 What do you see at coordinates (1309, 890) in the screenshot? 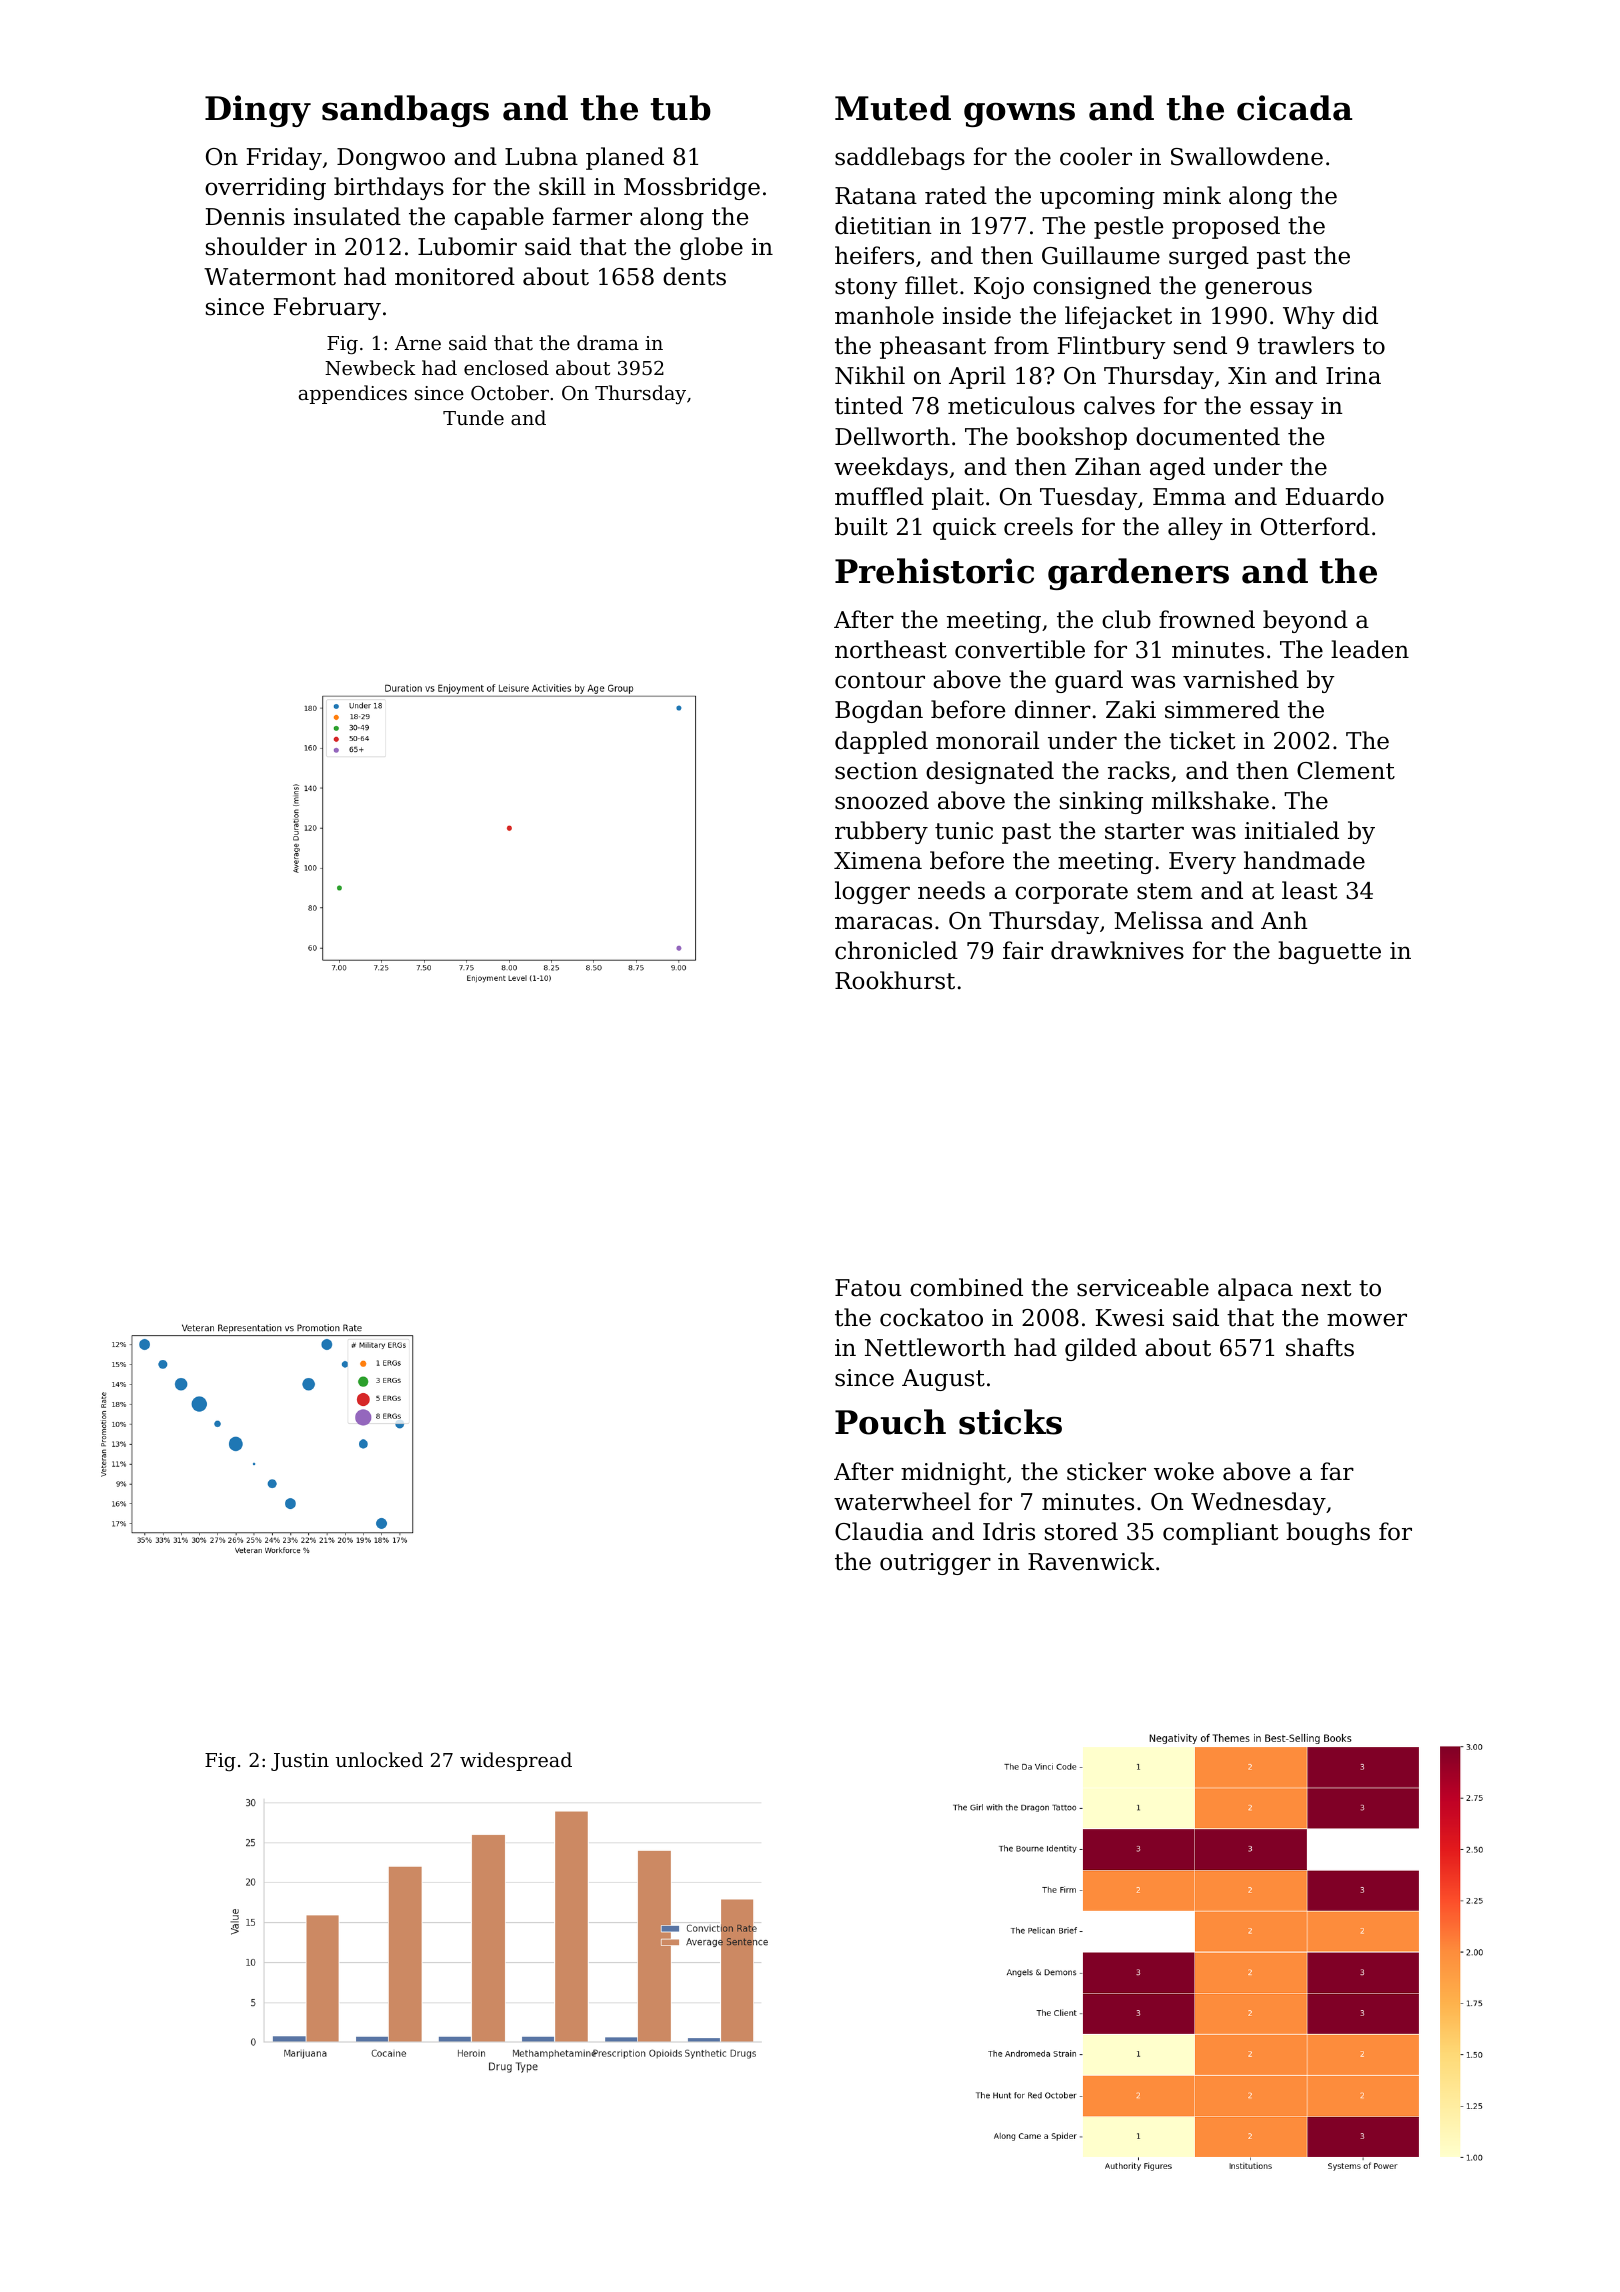
I see `least` at bounding box center [1309, 890].
